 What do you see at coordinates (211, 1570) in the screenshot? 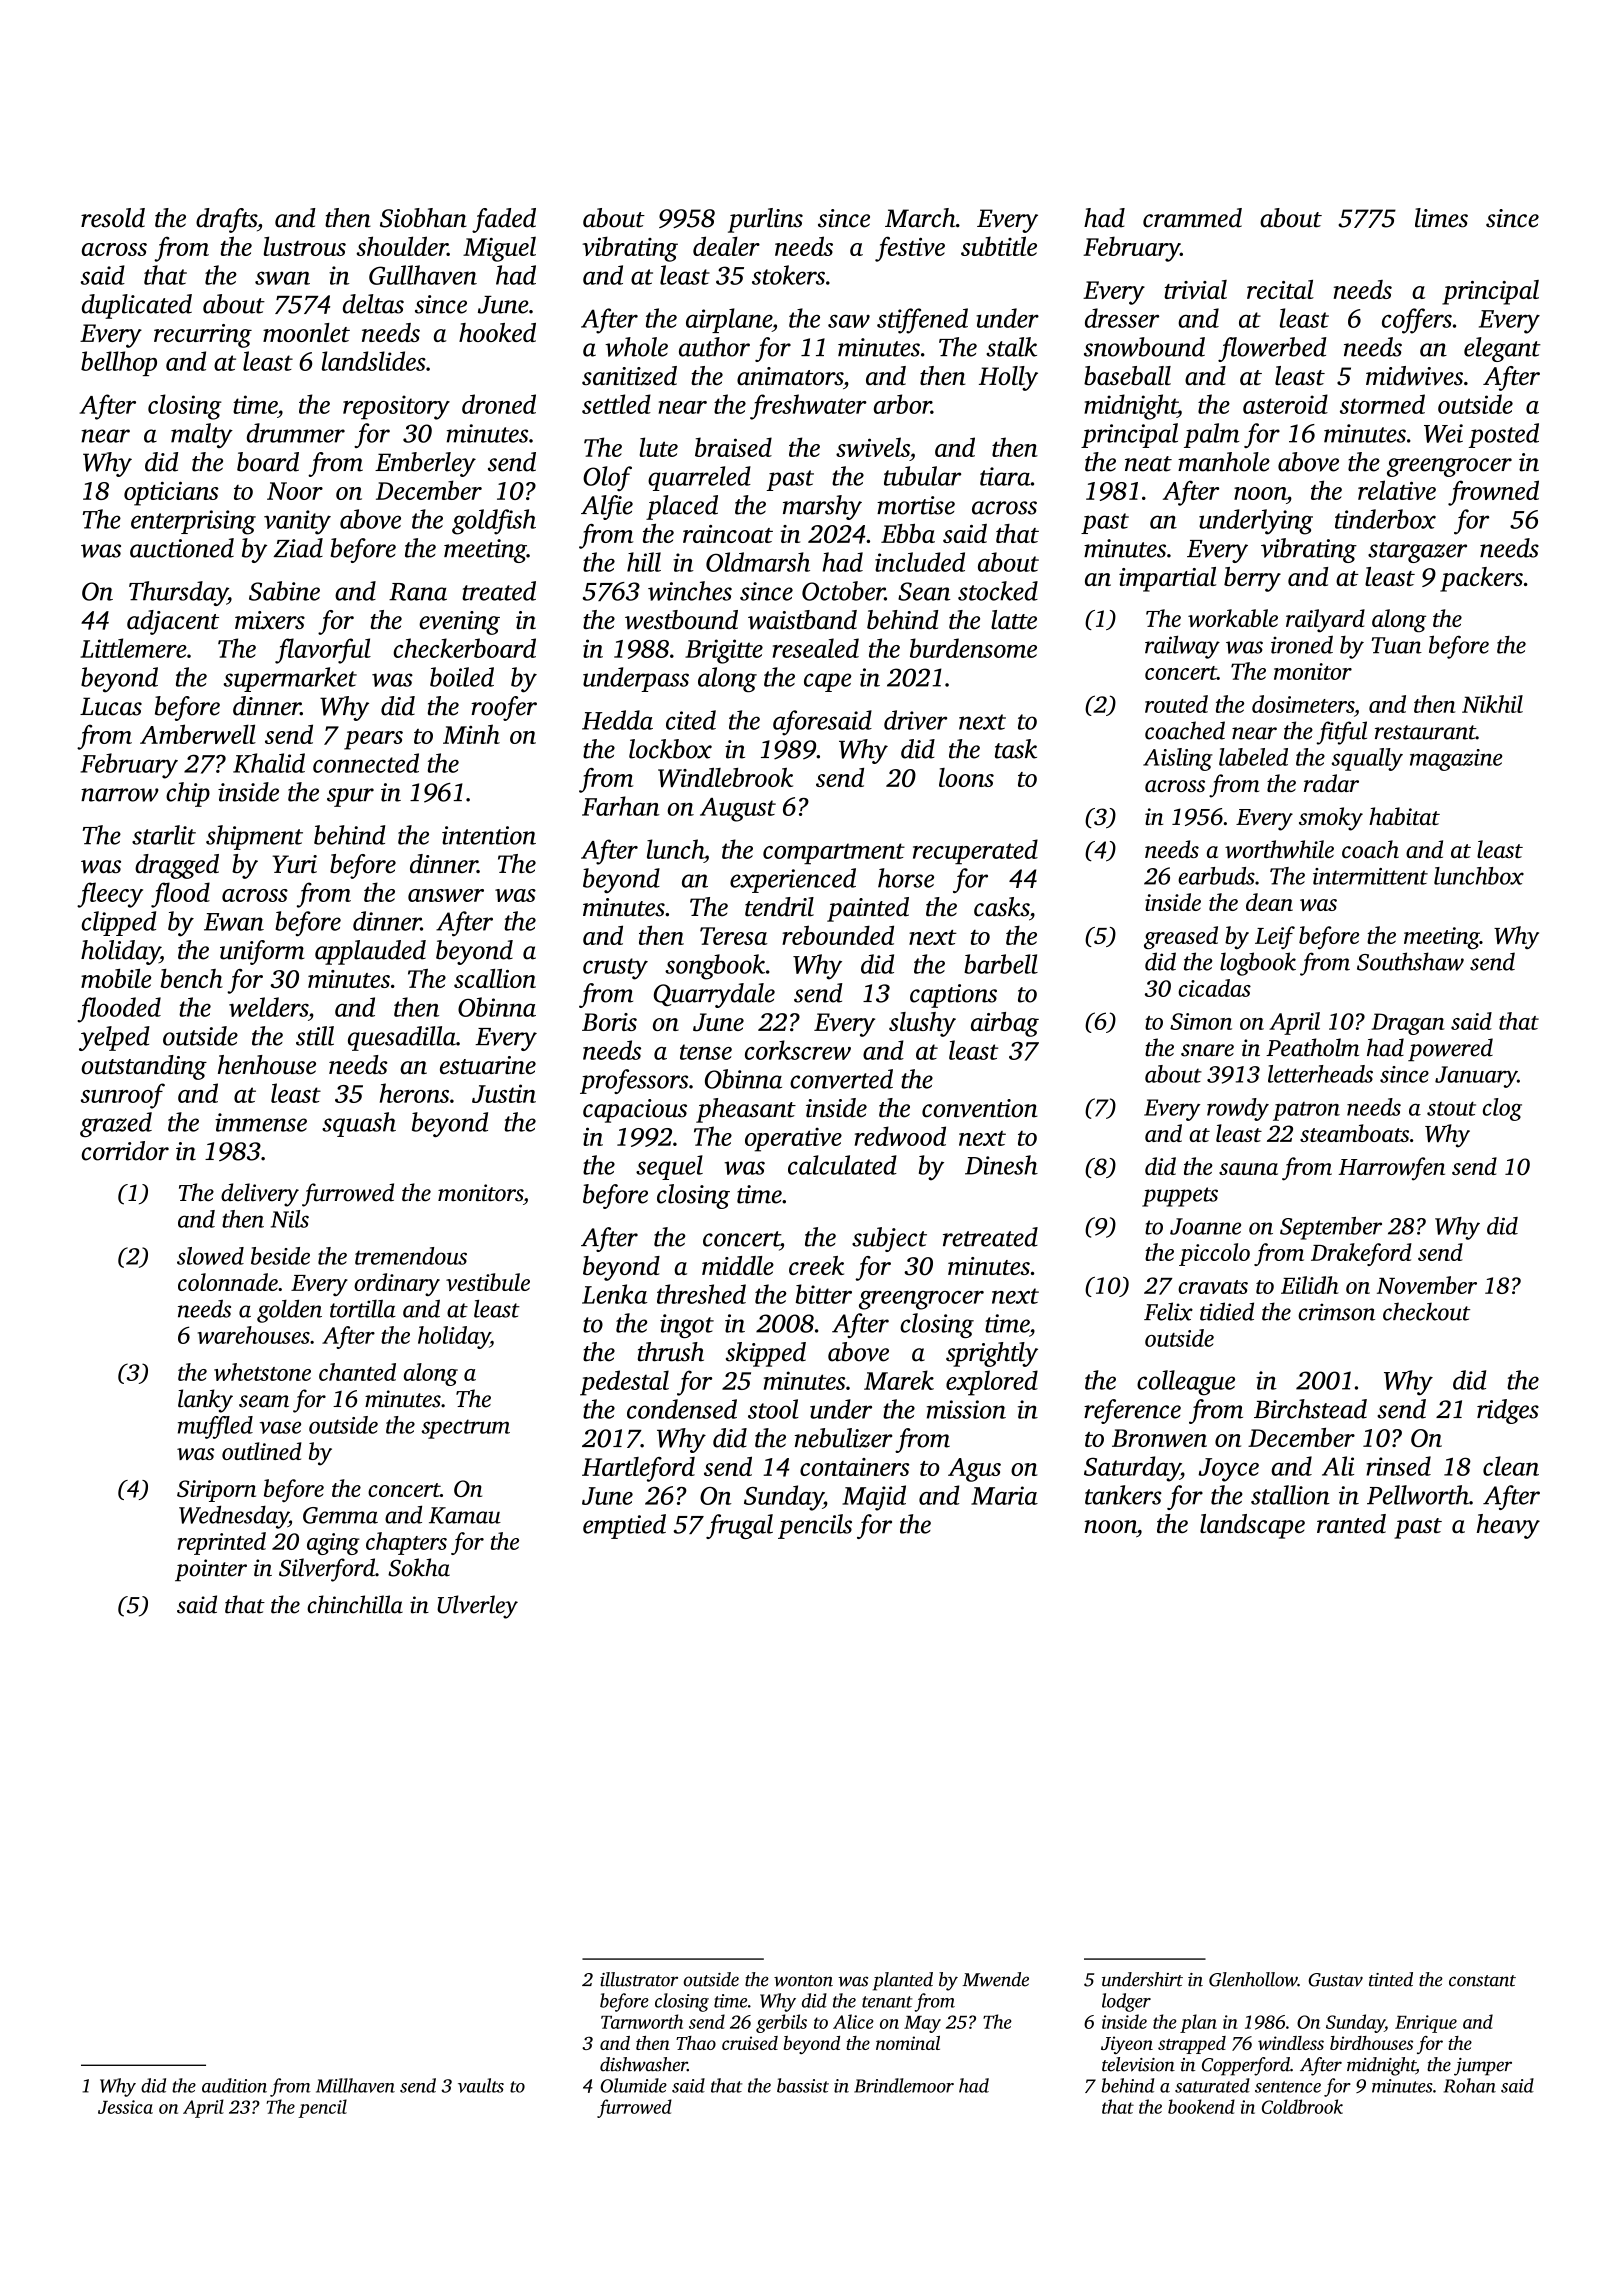
I see `pointer` at bounding box center [211, 1570].
